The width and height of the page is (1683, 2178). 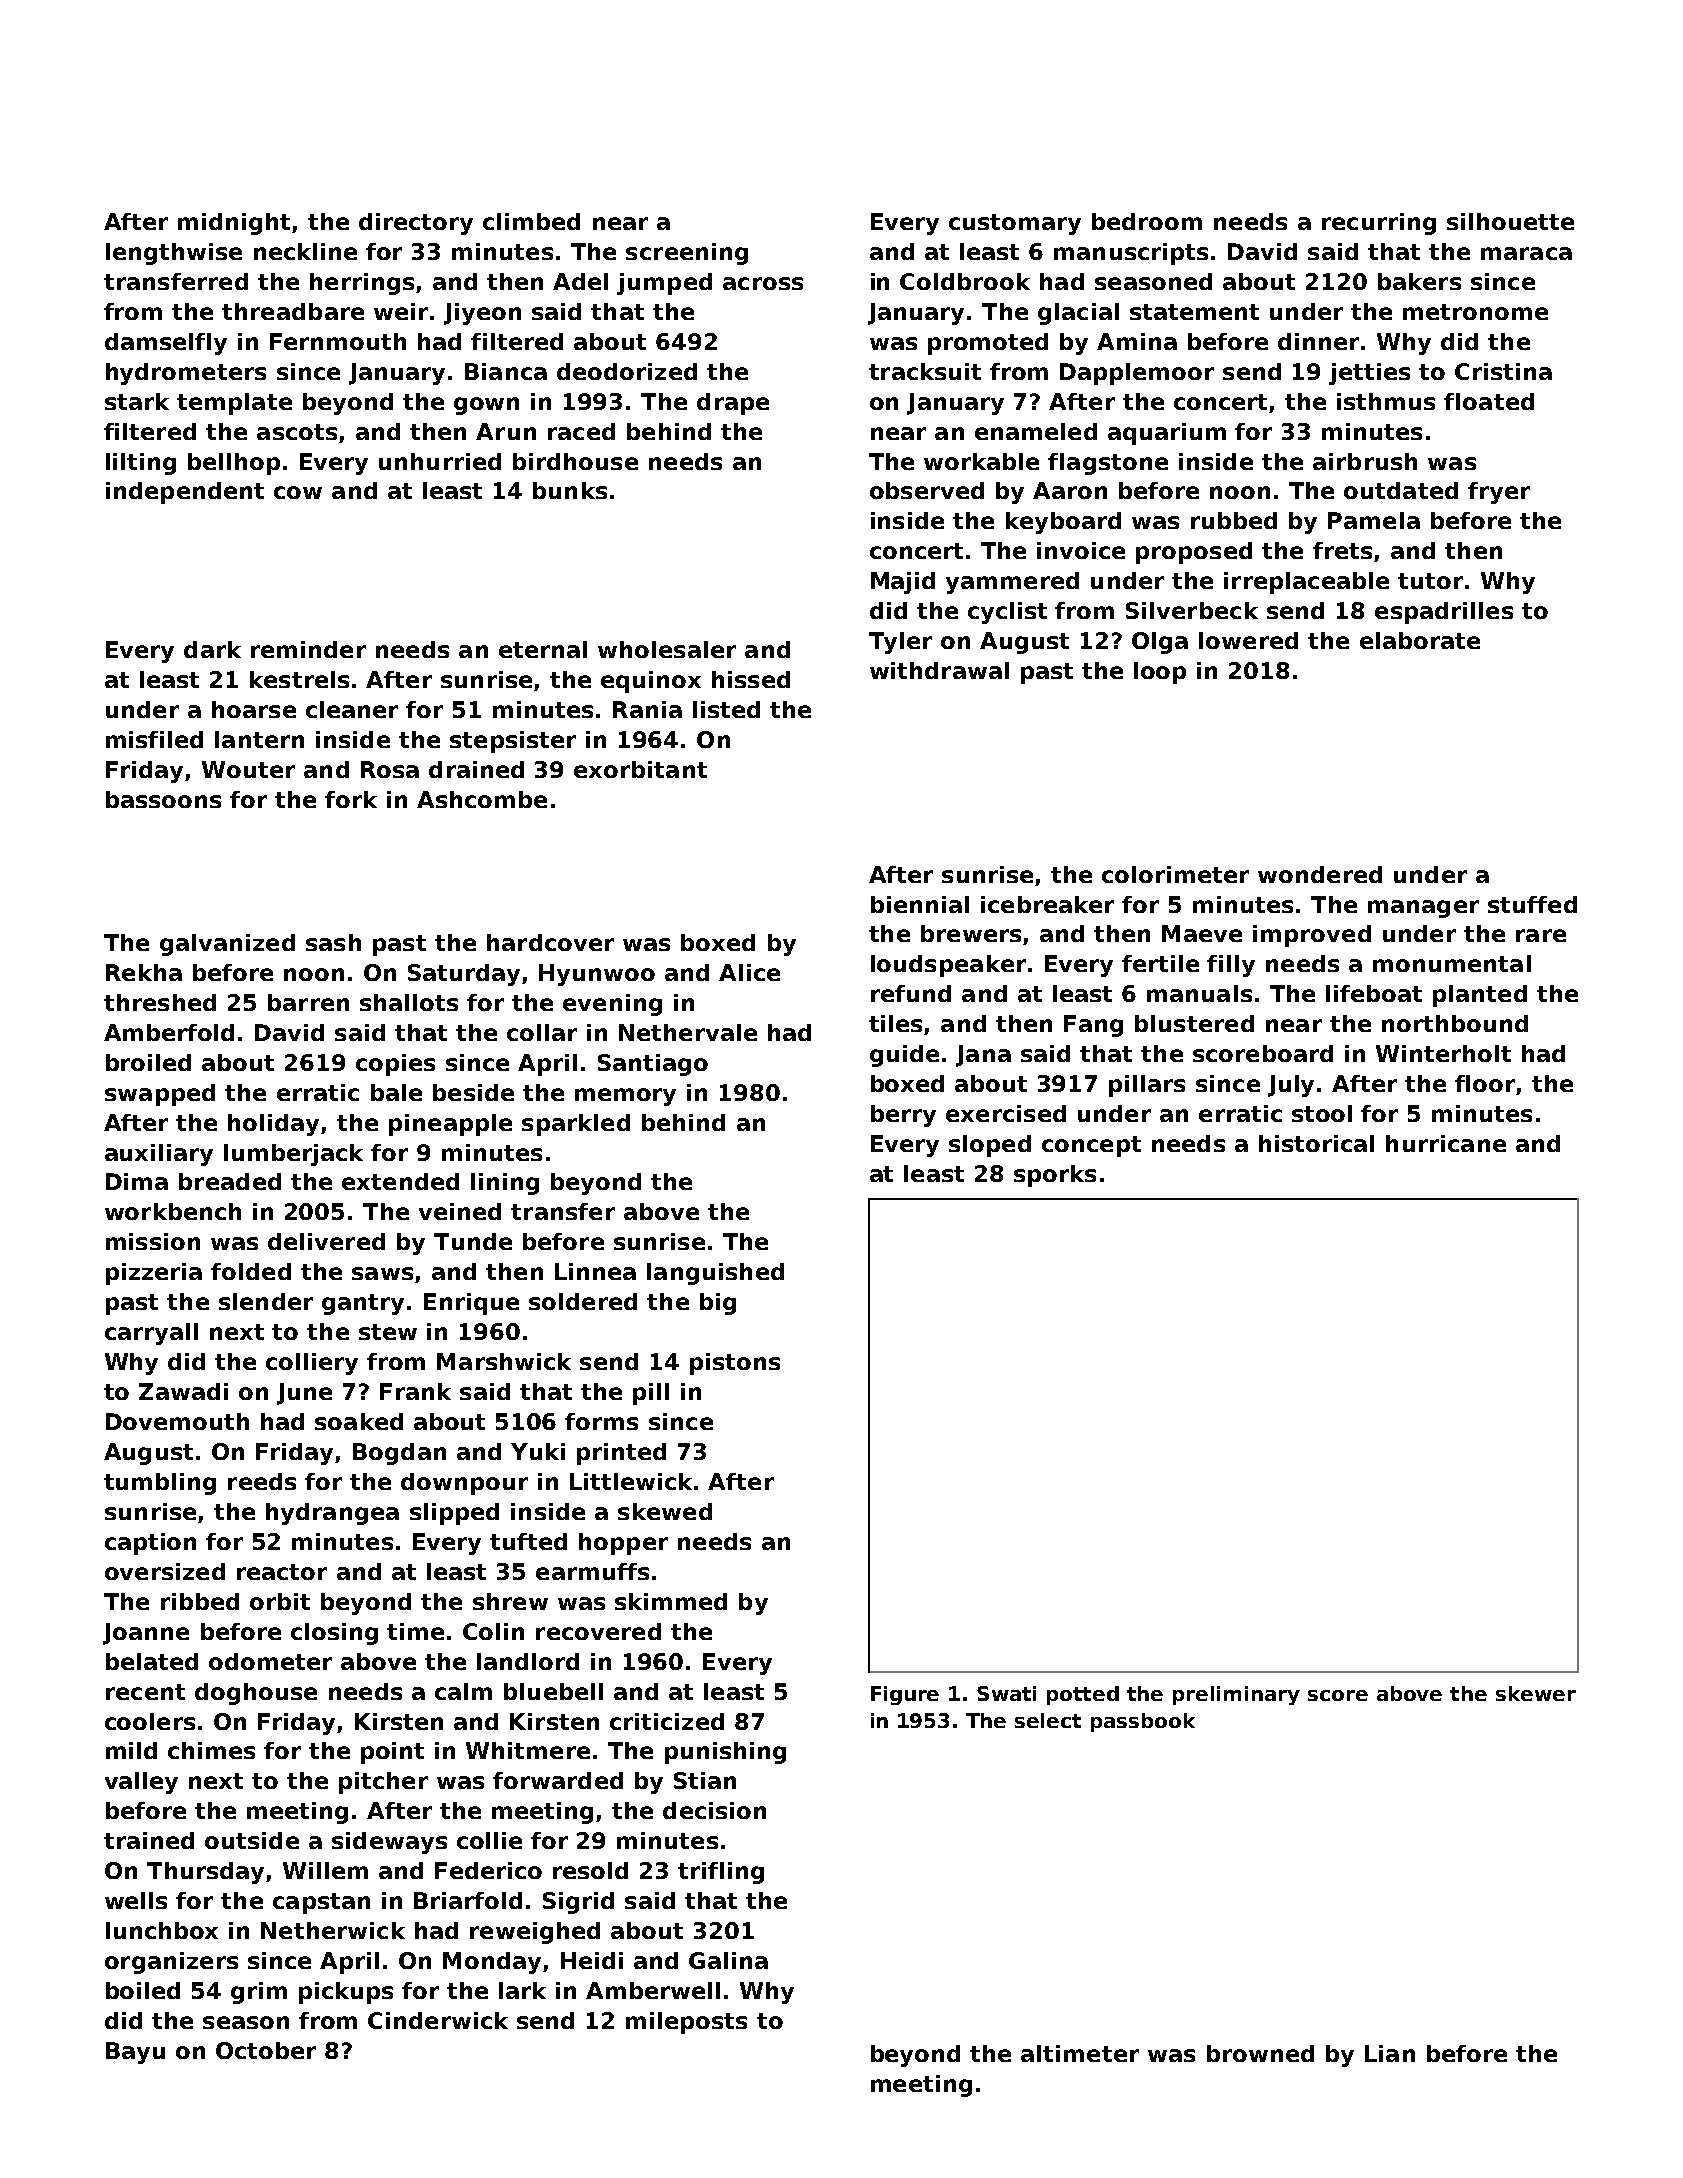 What do you see at coordinates (1379, 224) in the page?
I see `recurring` at bounding box center [1379, 224].
